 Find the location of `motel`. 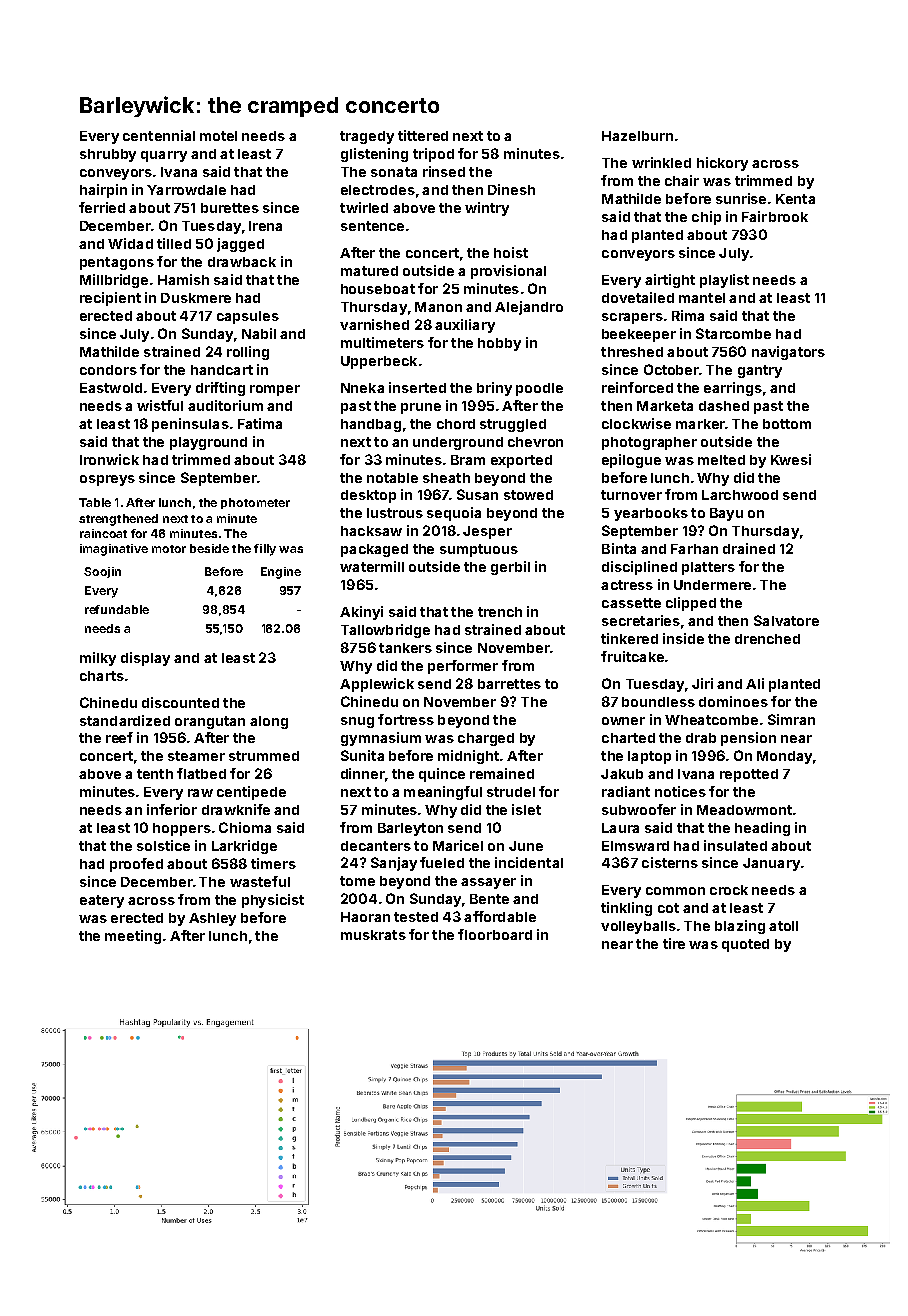

motel is located at coordinates (218, 136).
